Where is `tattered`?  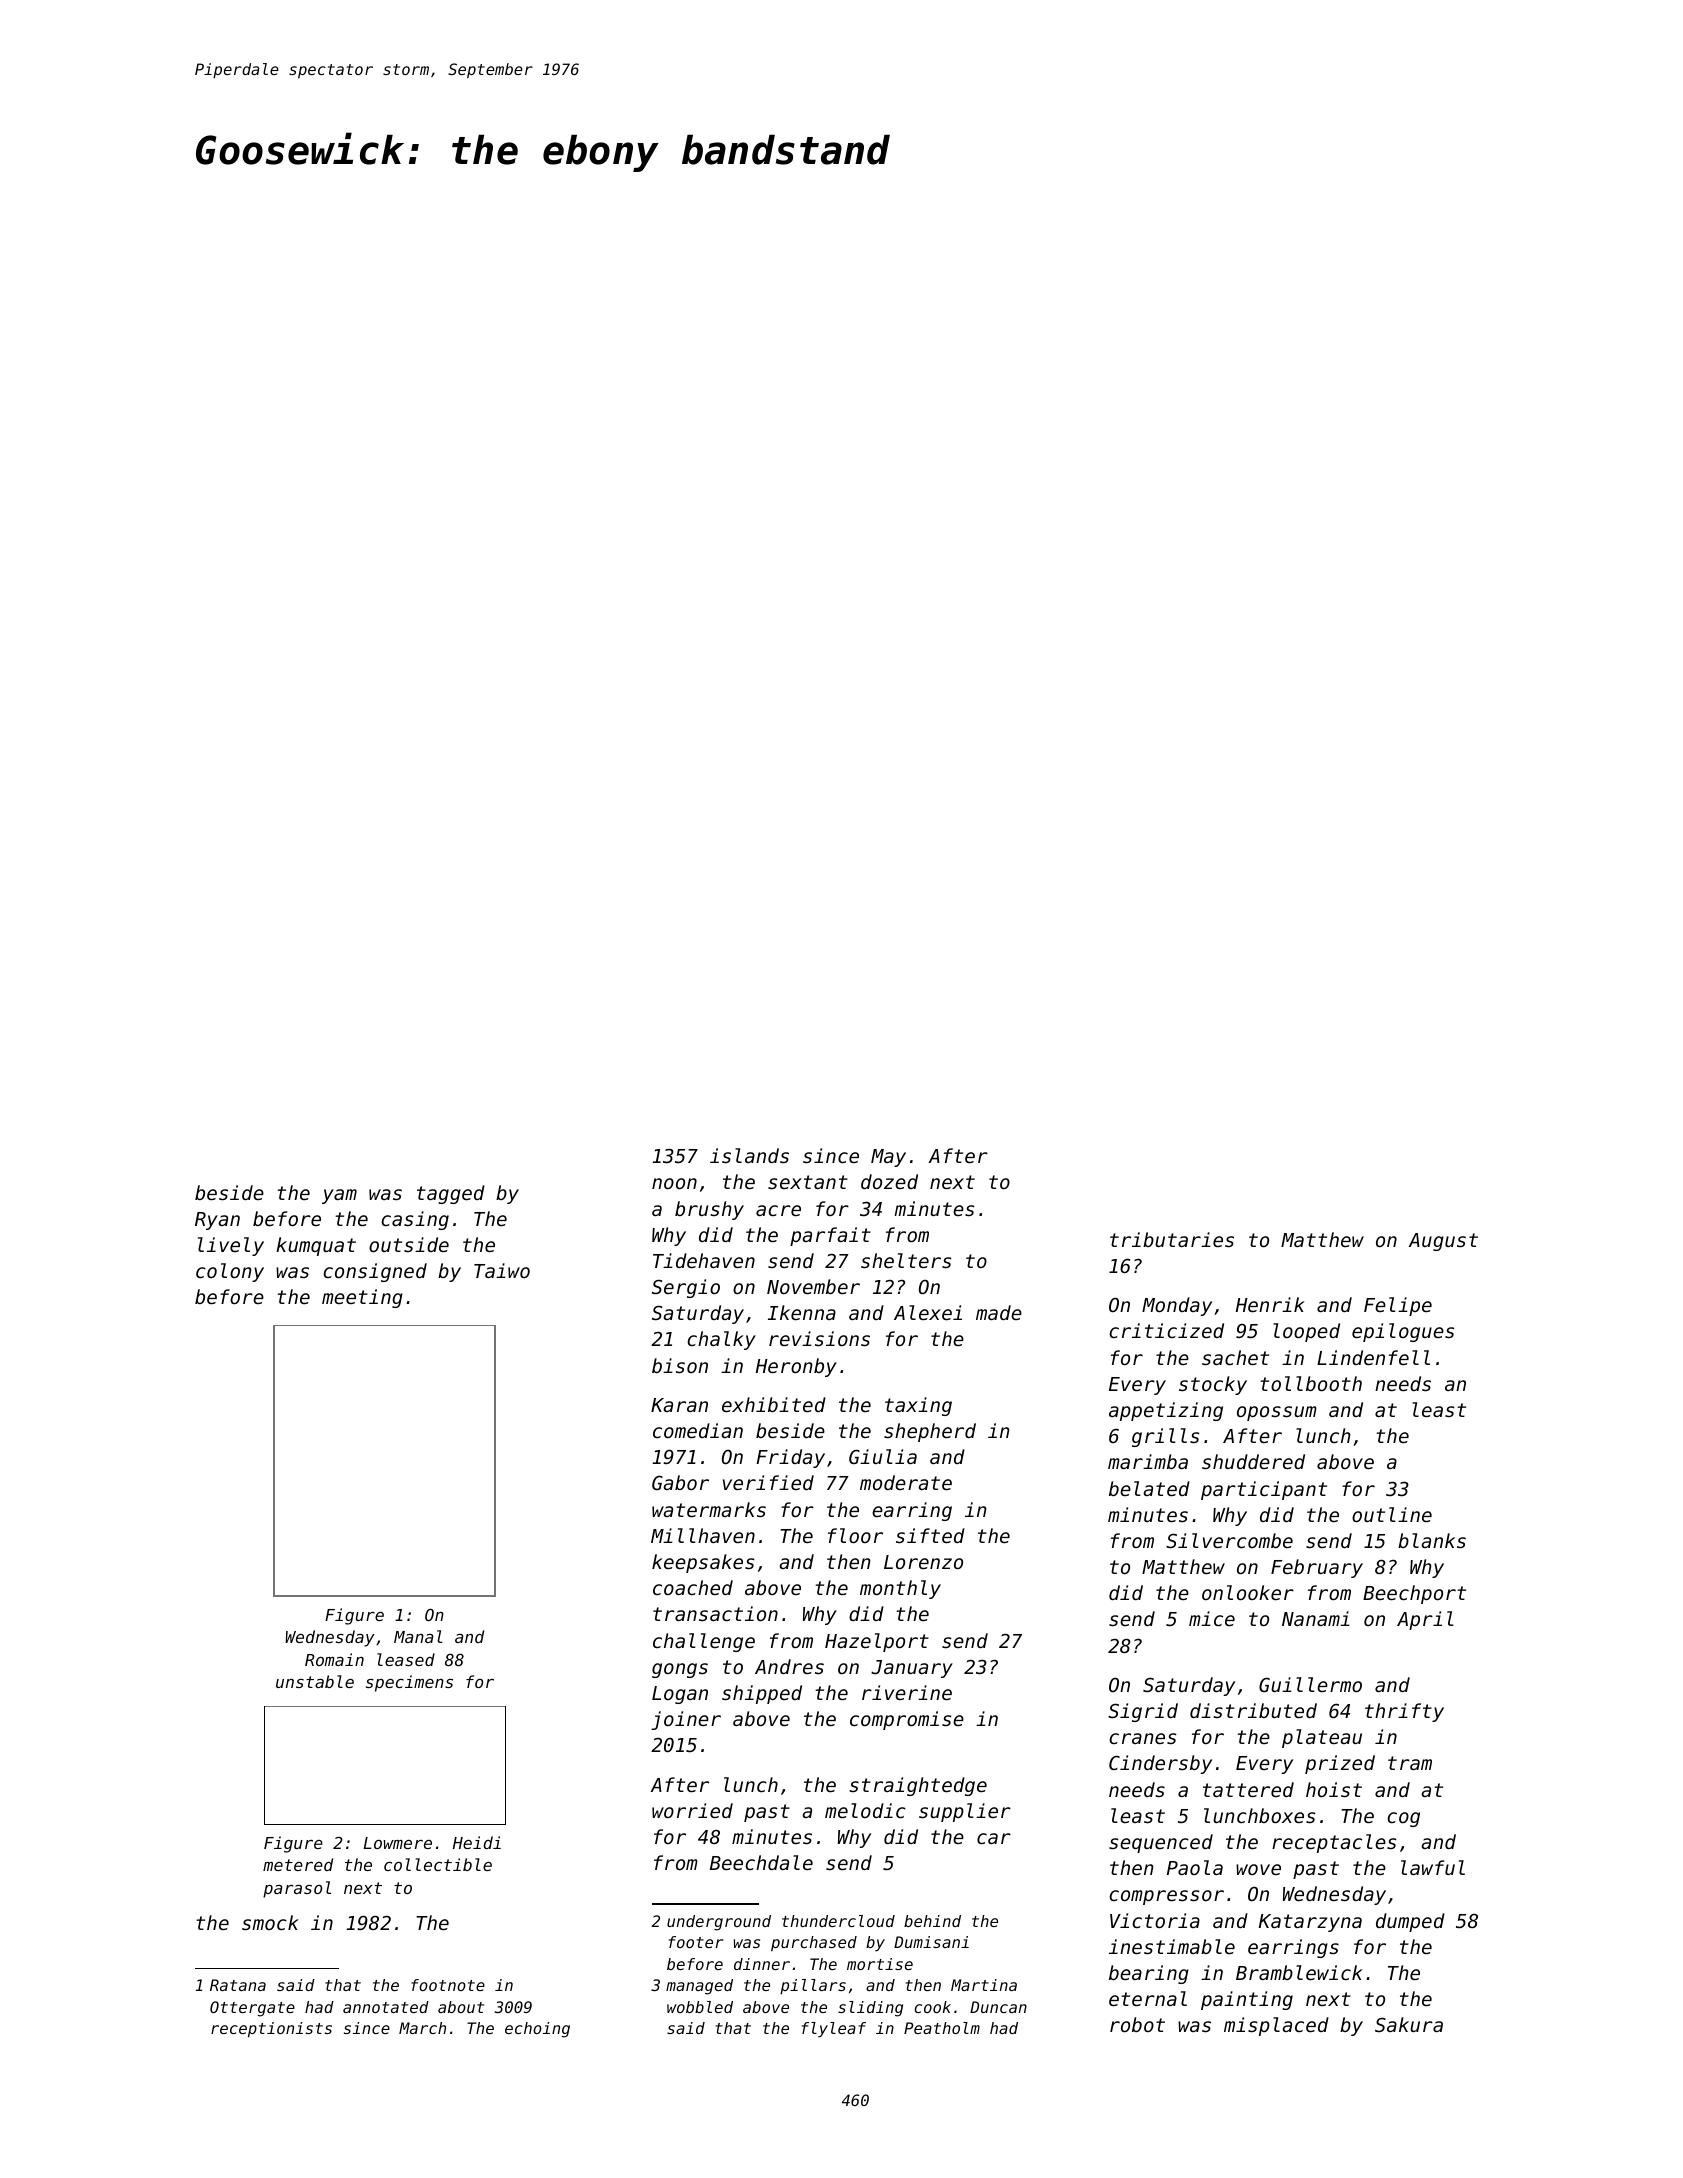
tattered is located at coordinates (1248, 1789).
